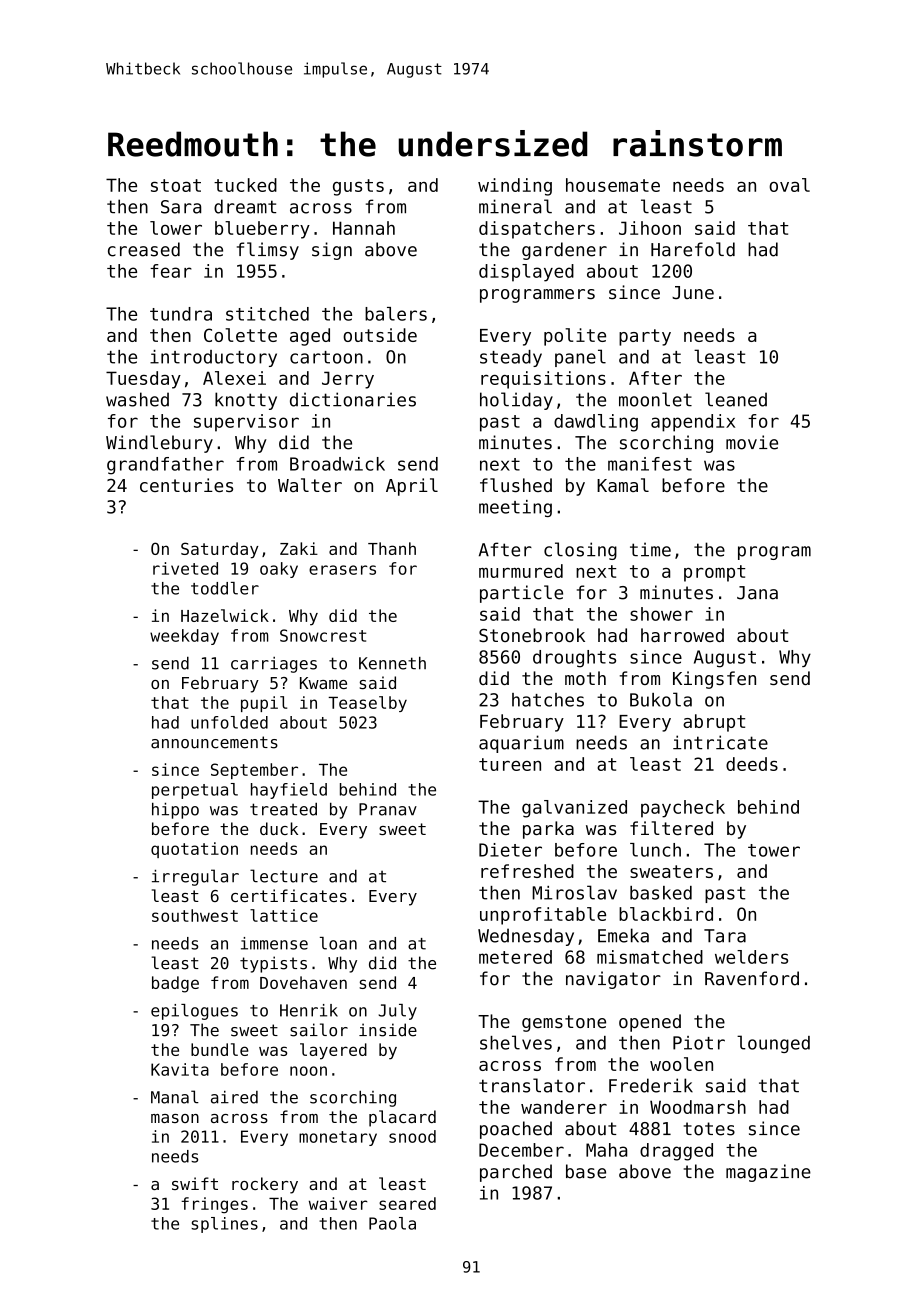  I want to click on bundle, so click(220, 1049).
